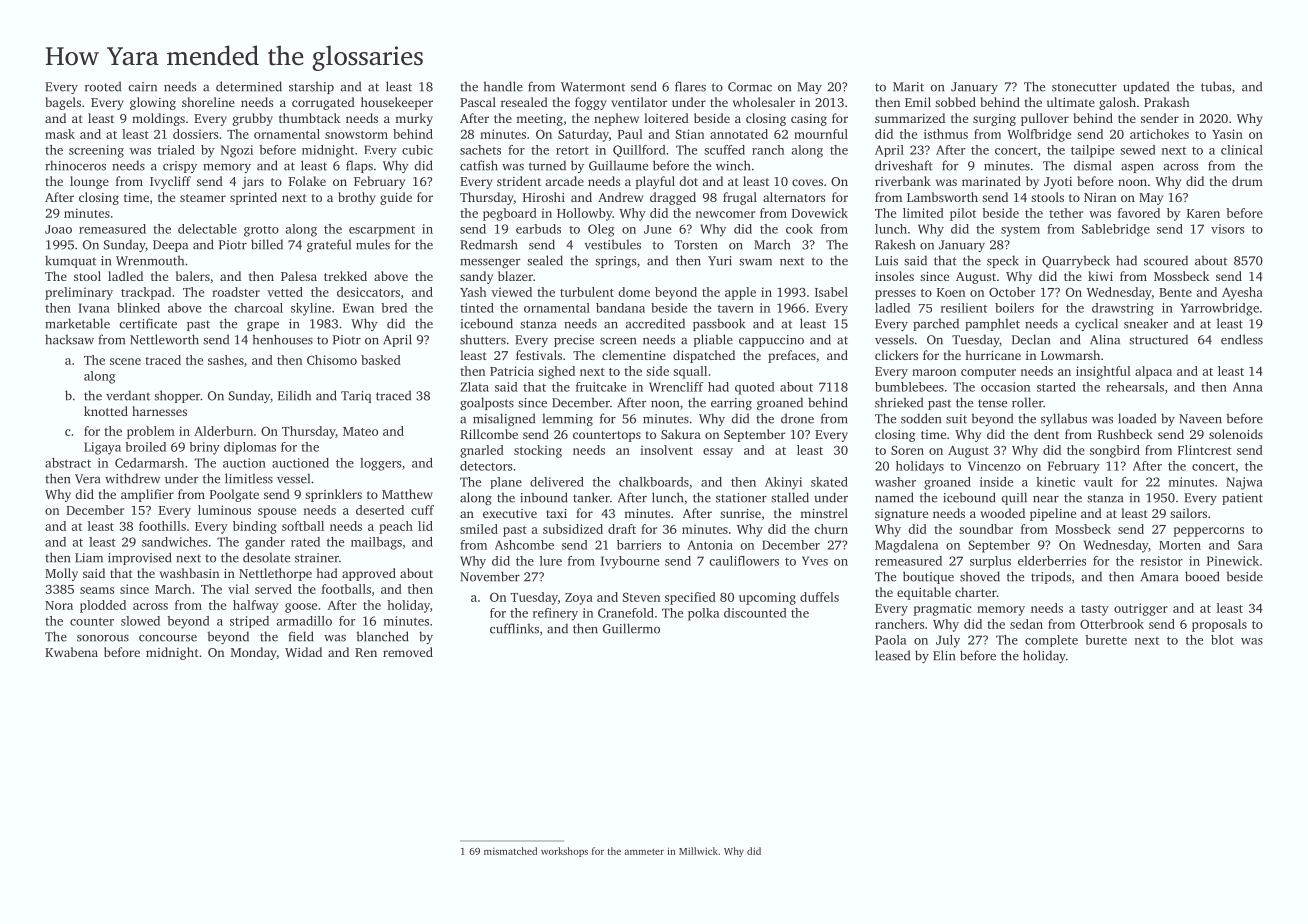  Describe the element at coordinates (140, 558) in the page. I see `improvised` at that location.
